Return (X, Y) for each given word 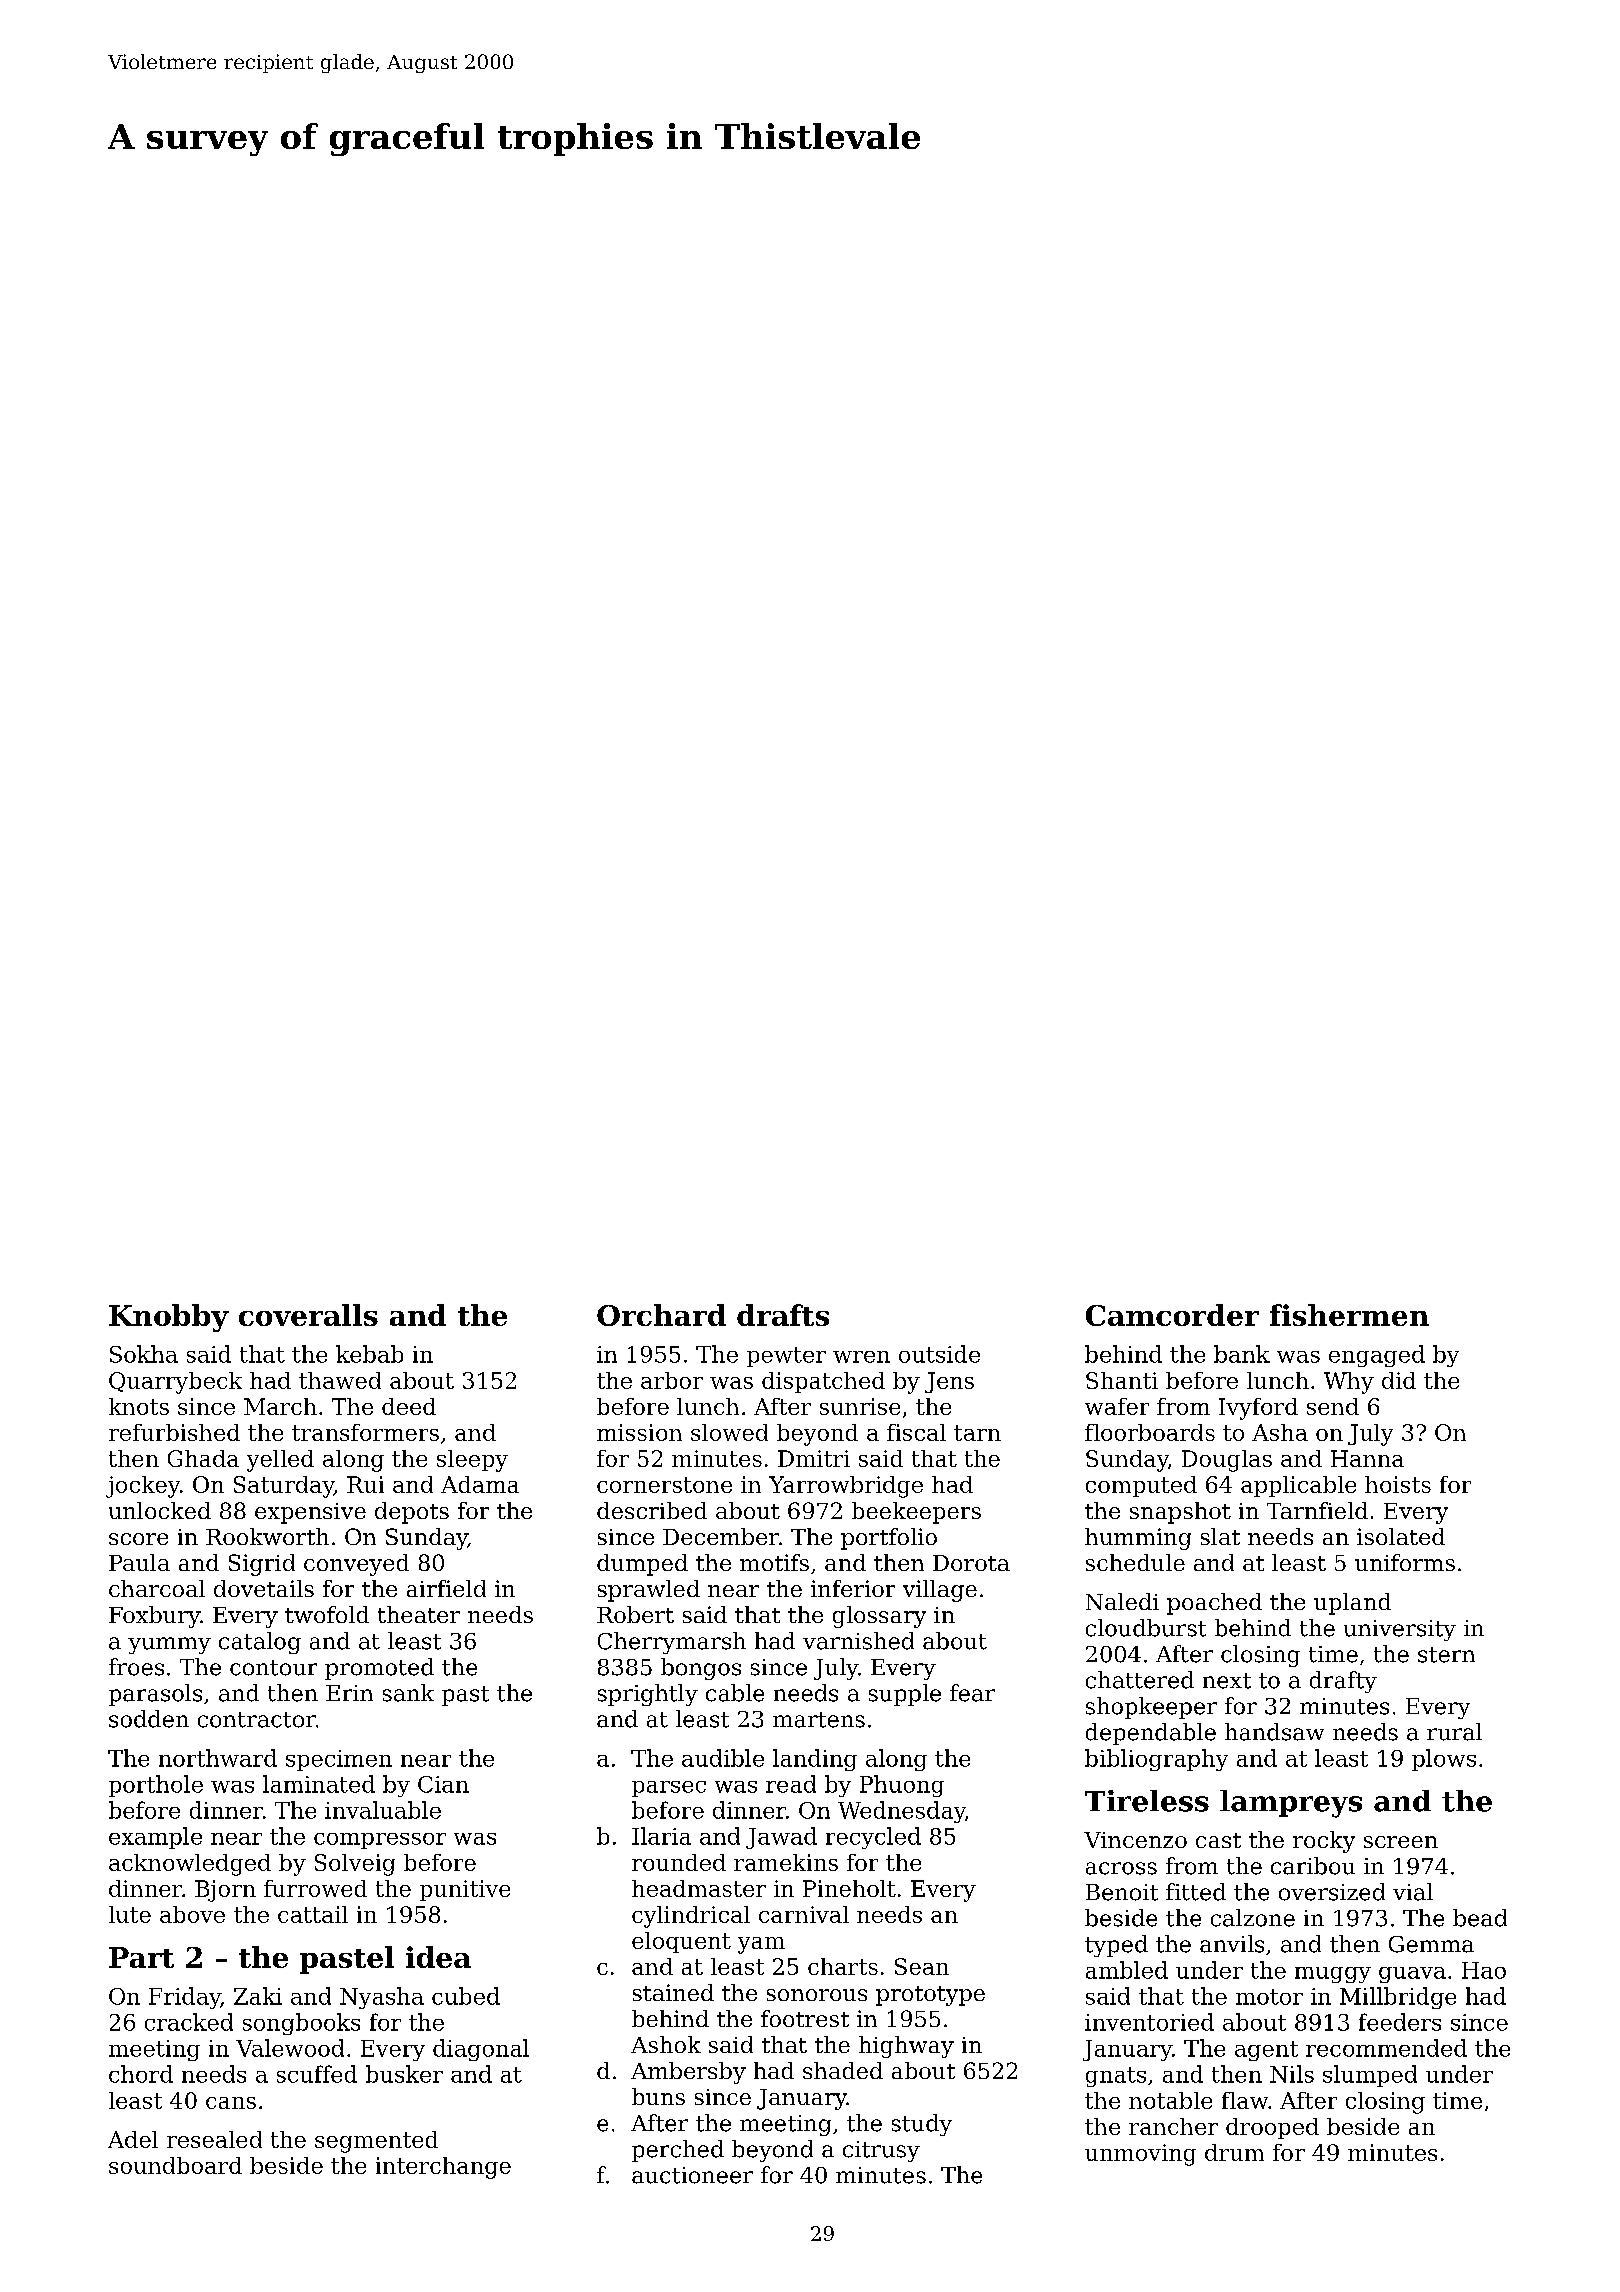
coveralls (308, 1315)
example (155, 1838)
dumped (642, 1565)
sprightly (648, 1695)
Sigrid (262, 1565)
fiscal (916, 1432)
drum (1234, 2152)
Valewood (290, 2048)
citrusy (881, 2151)
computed (1141, 1486)
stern (1446, 1655)
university (1400, 1630)
